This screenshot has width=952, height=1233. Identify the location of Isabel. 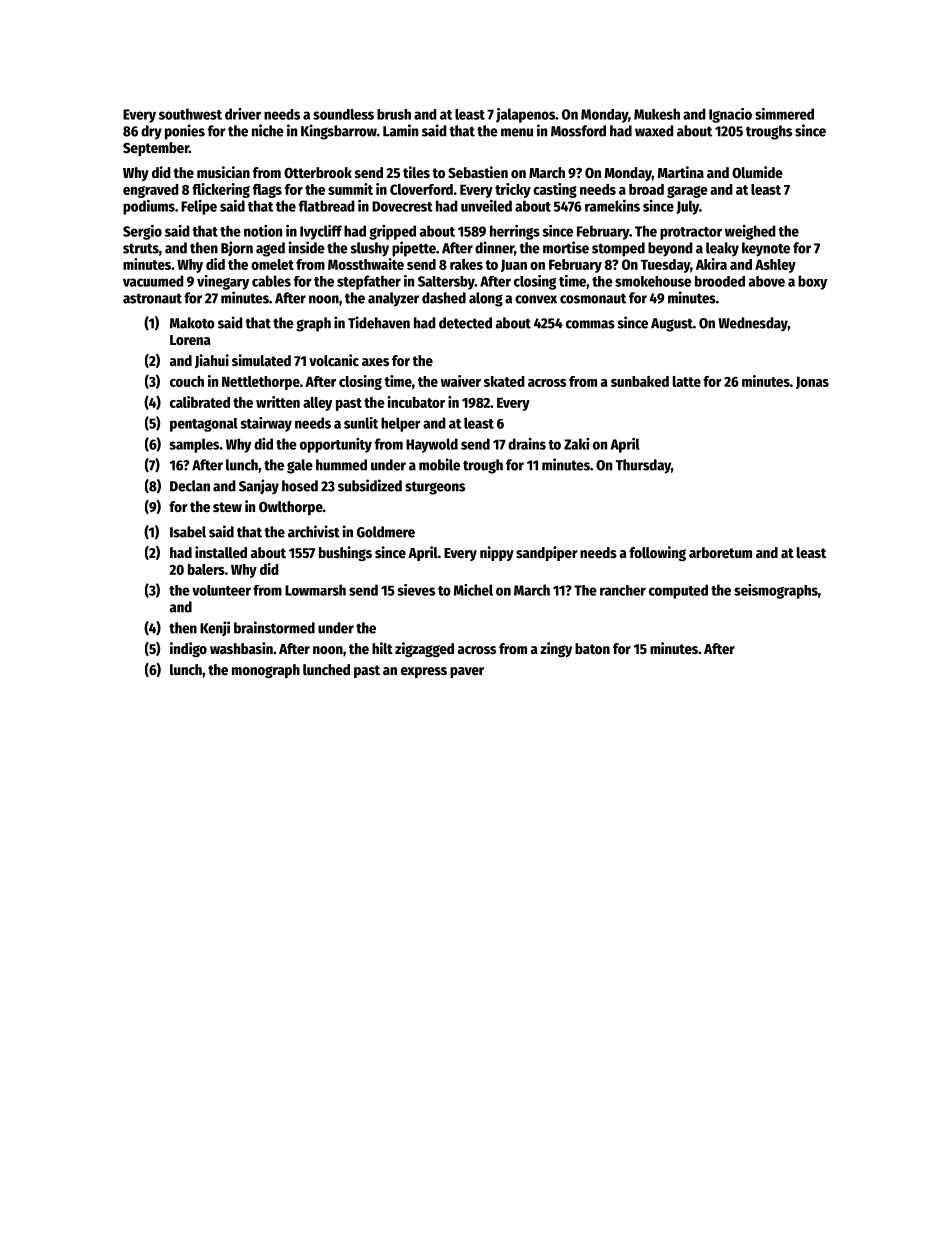
(188, 532).
